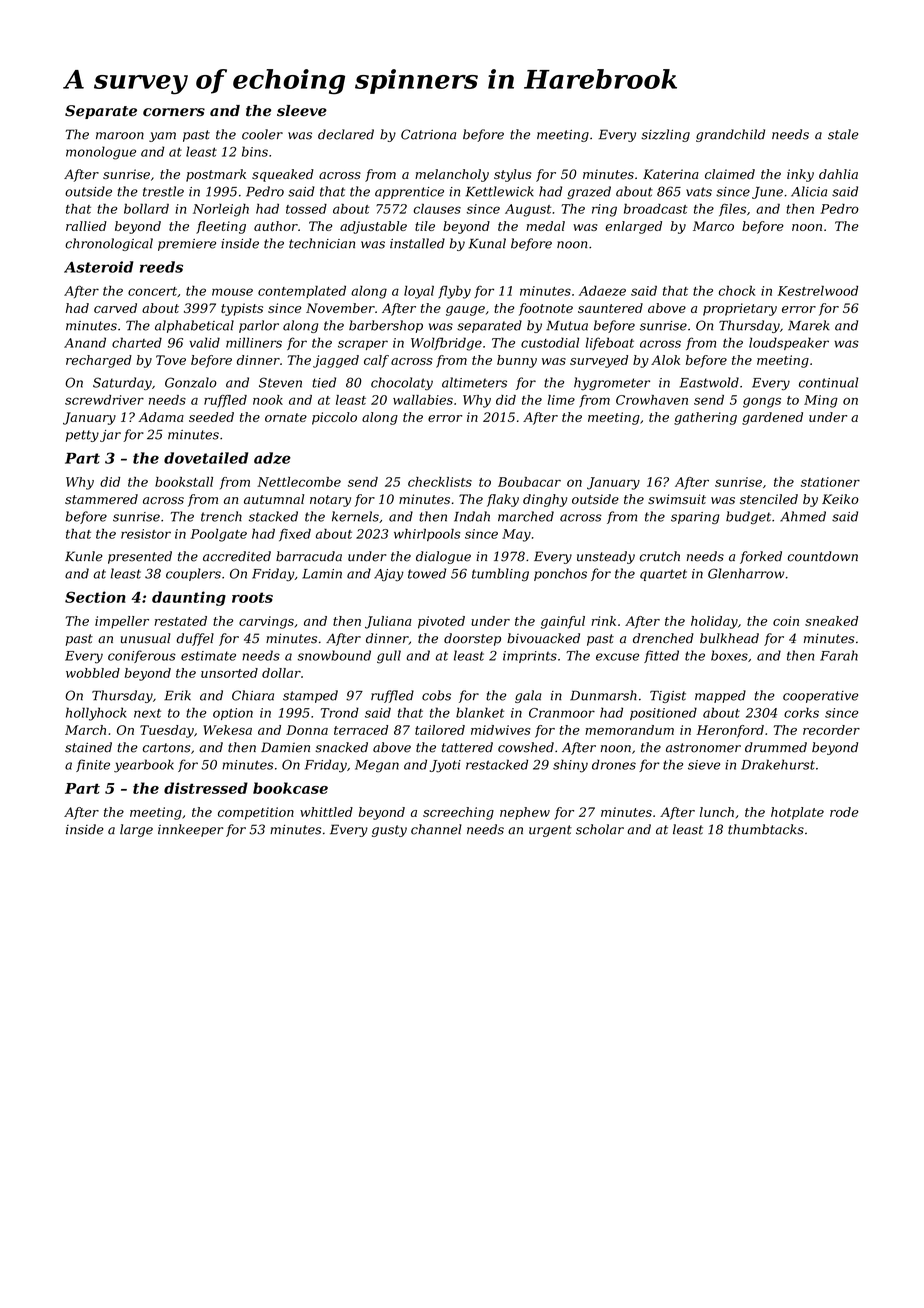 This document has height=1308, width=924. Describe the element at coordinates (146, 638) in the document. I see `unusual` at that location.
